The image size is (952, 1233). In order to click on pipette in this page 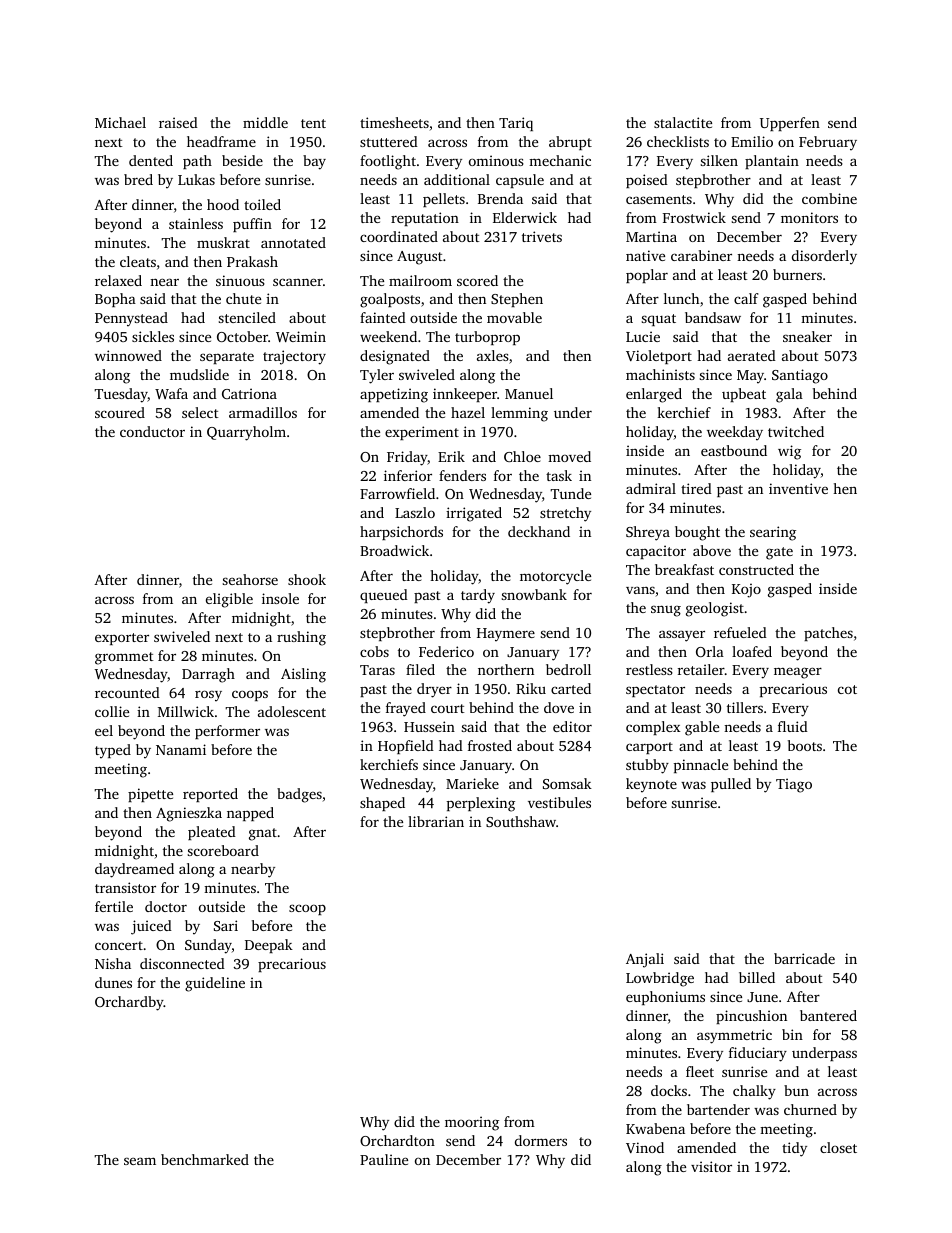, I will do `click(150, 795)`.
